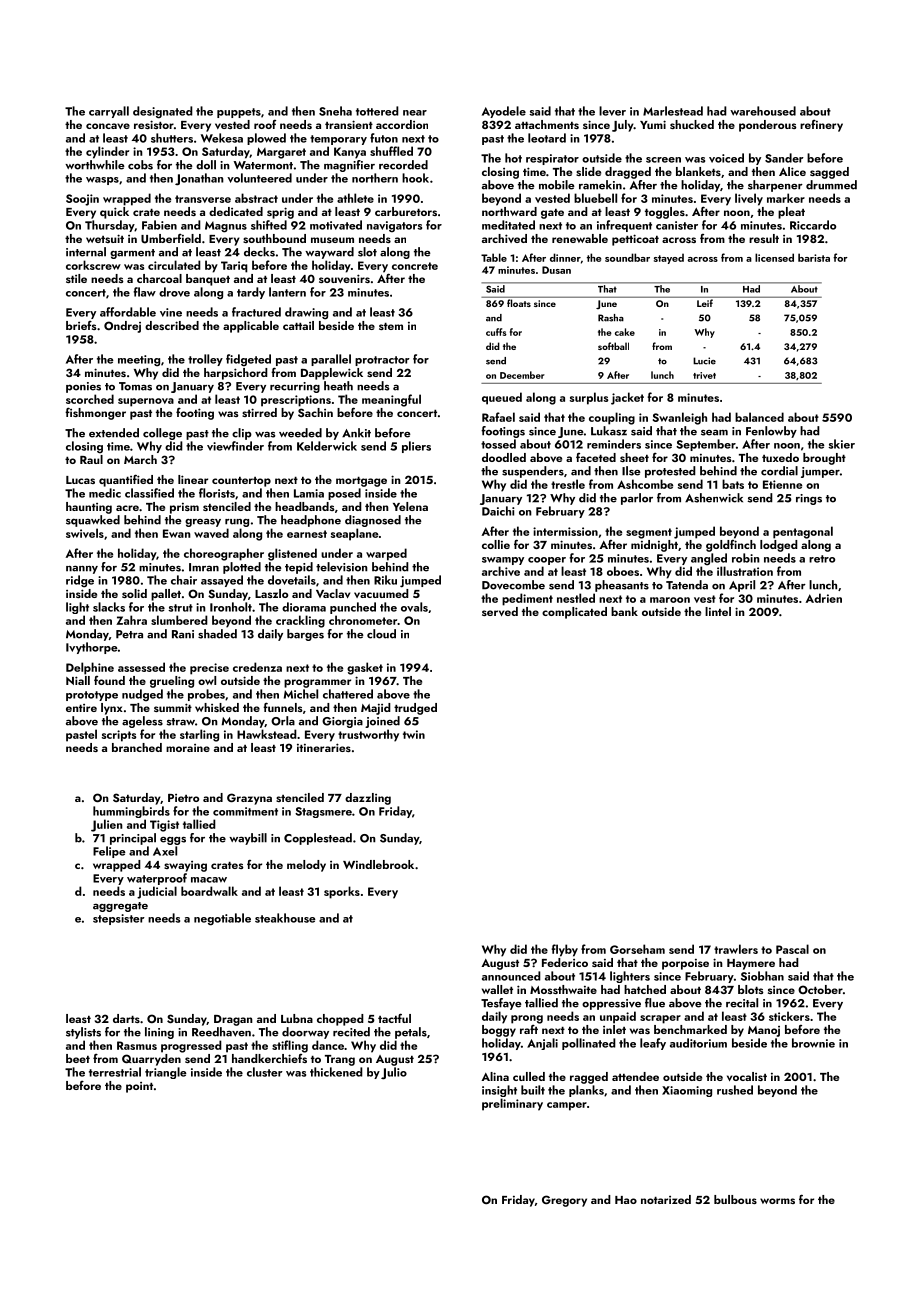 This screenshot has height=1308, width=924. What do you see at coordinates (139, 1087) in the screenshot?
I see `point` at bounding box center [139, 1087].
